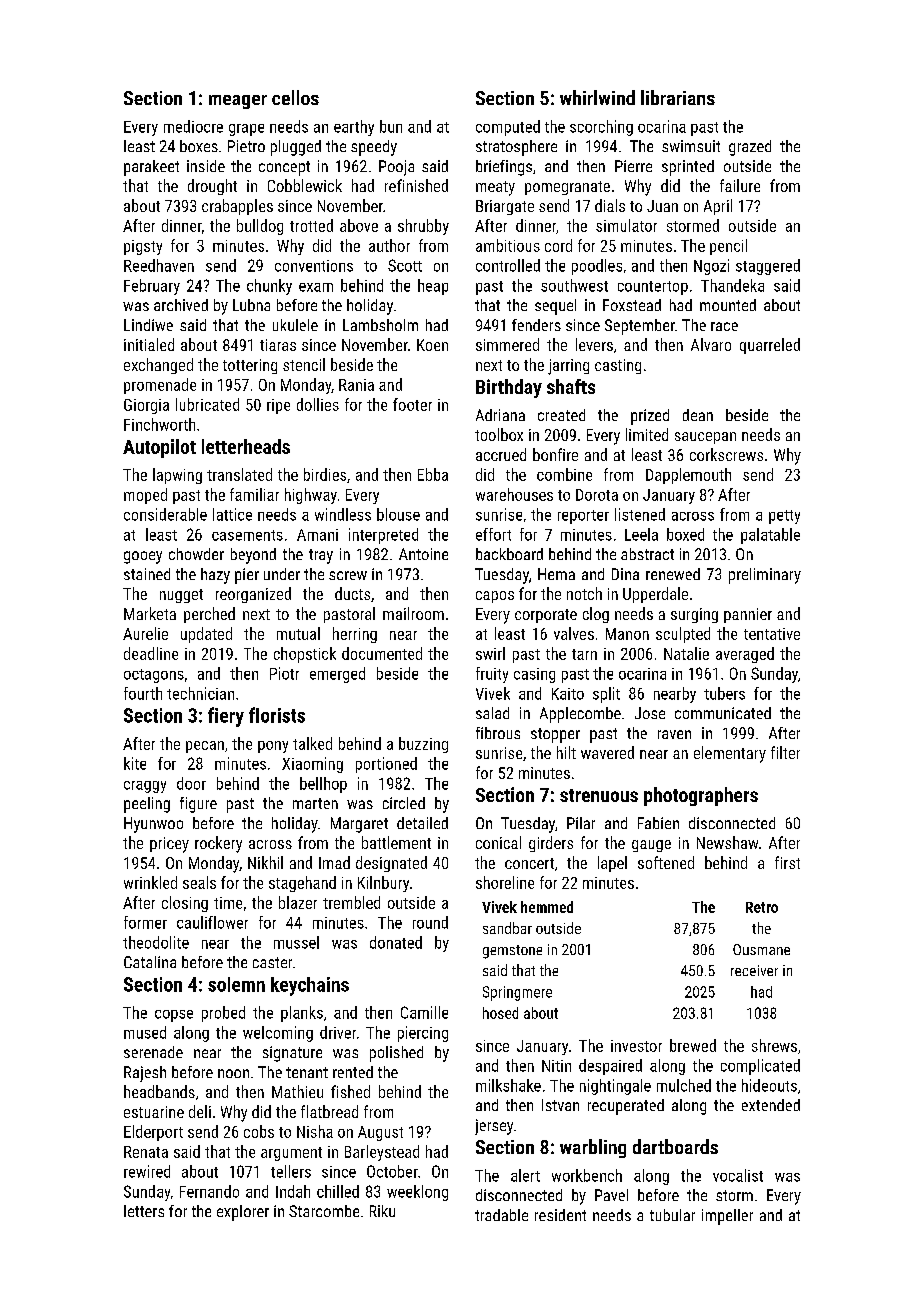 The width and height of the document is (924, 1308). I want to click on shafts, so click(571, 386).
